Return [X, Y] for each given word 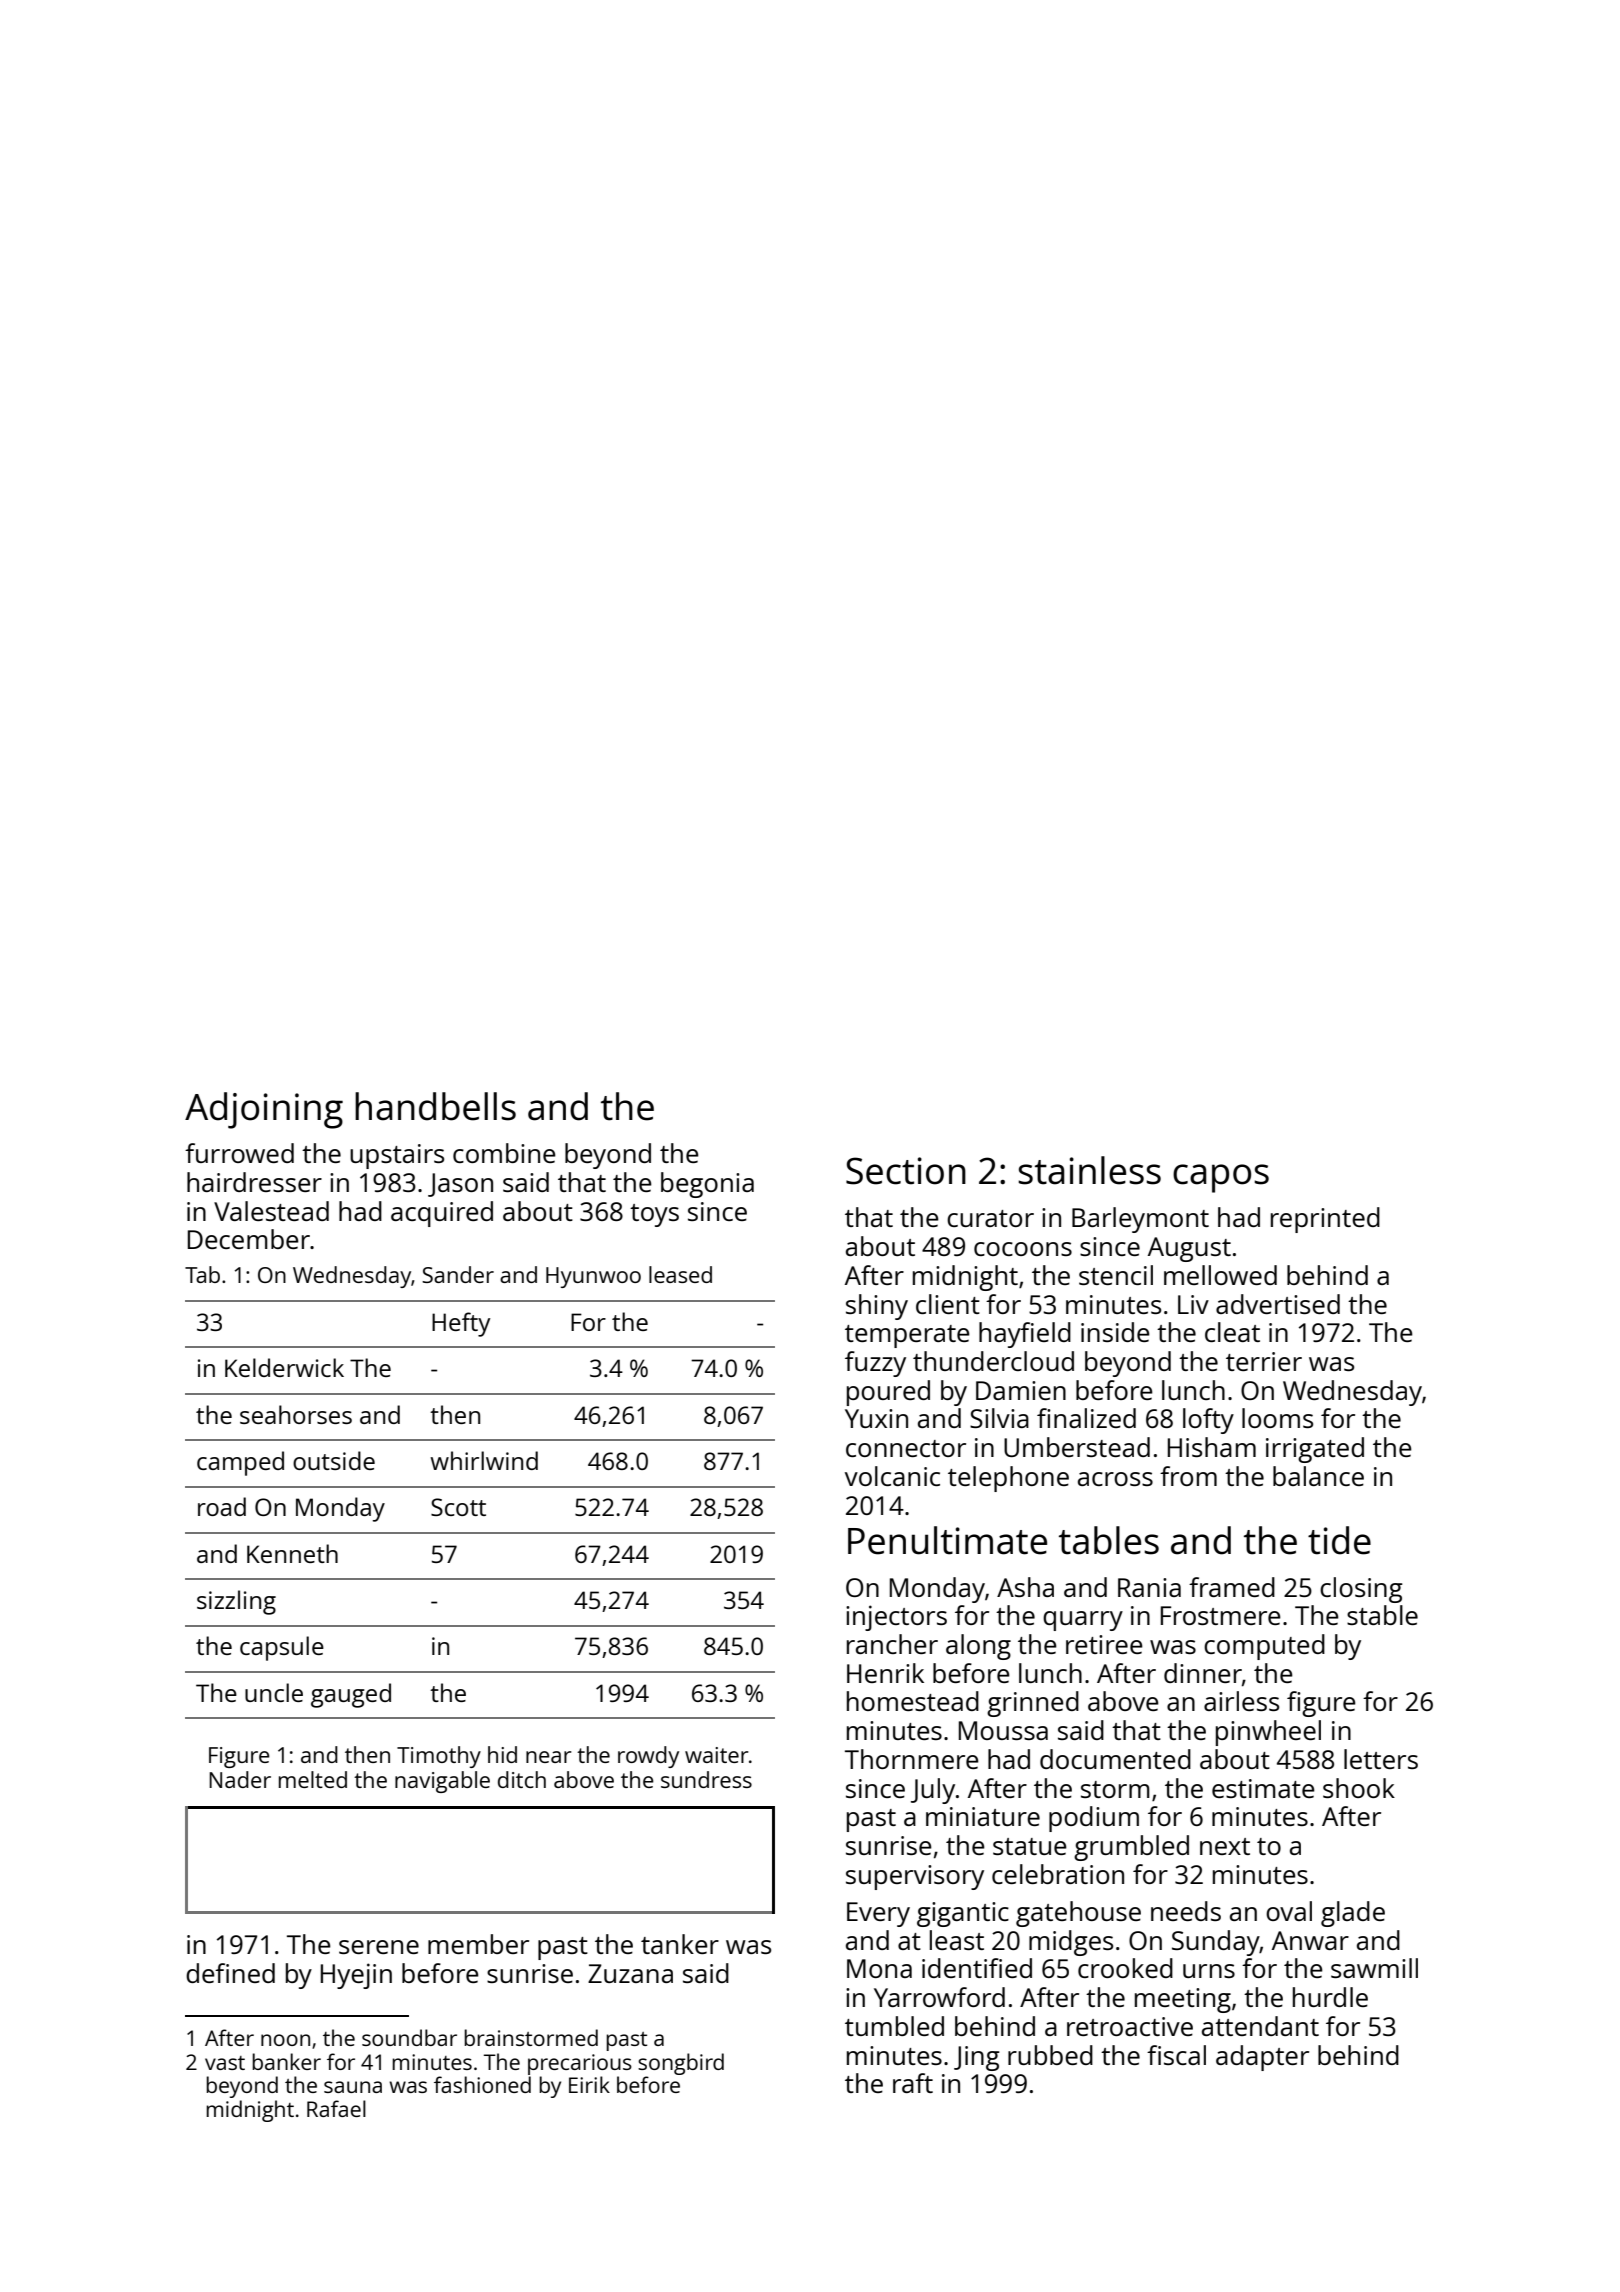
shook [1359, 1788]
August [1189, 1249]
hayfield [1025, 1335]
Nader [240, 1779]
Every [878, 1914]
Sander [458, 1274]
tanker [680, 1944]
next [1225, 1846]
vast [225, 2063]
